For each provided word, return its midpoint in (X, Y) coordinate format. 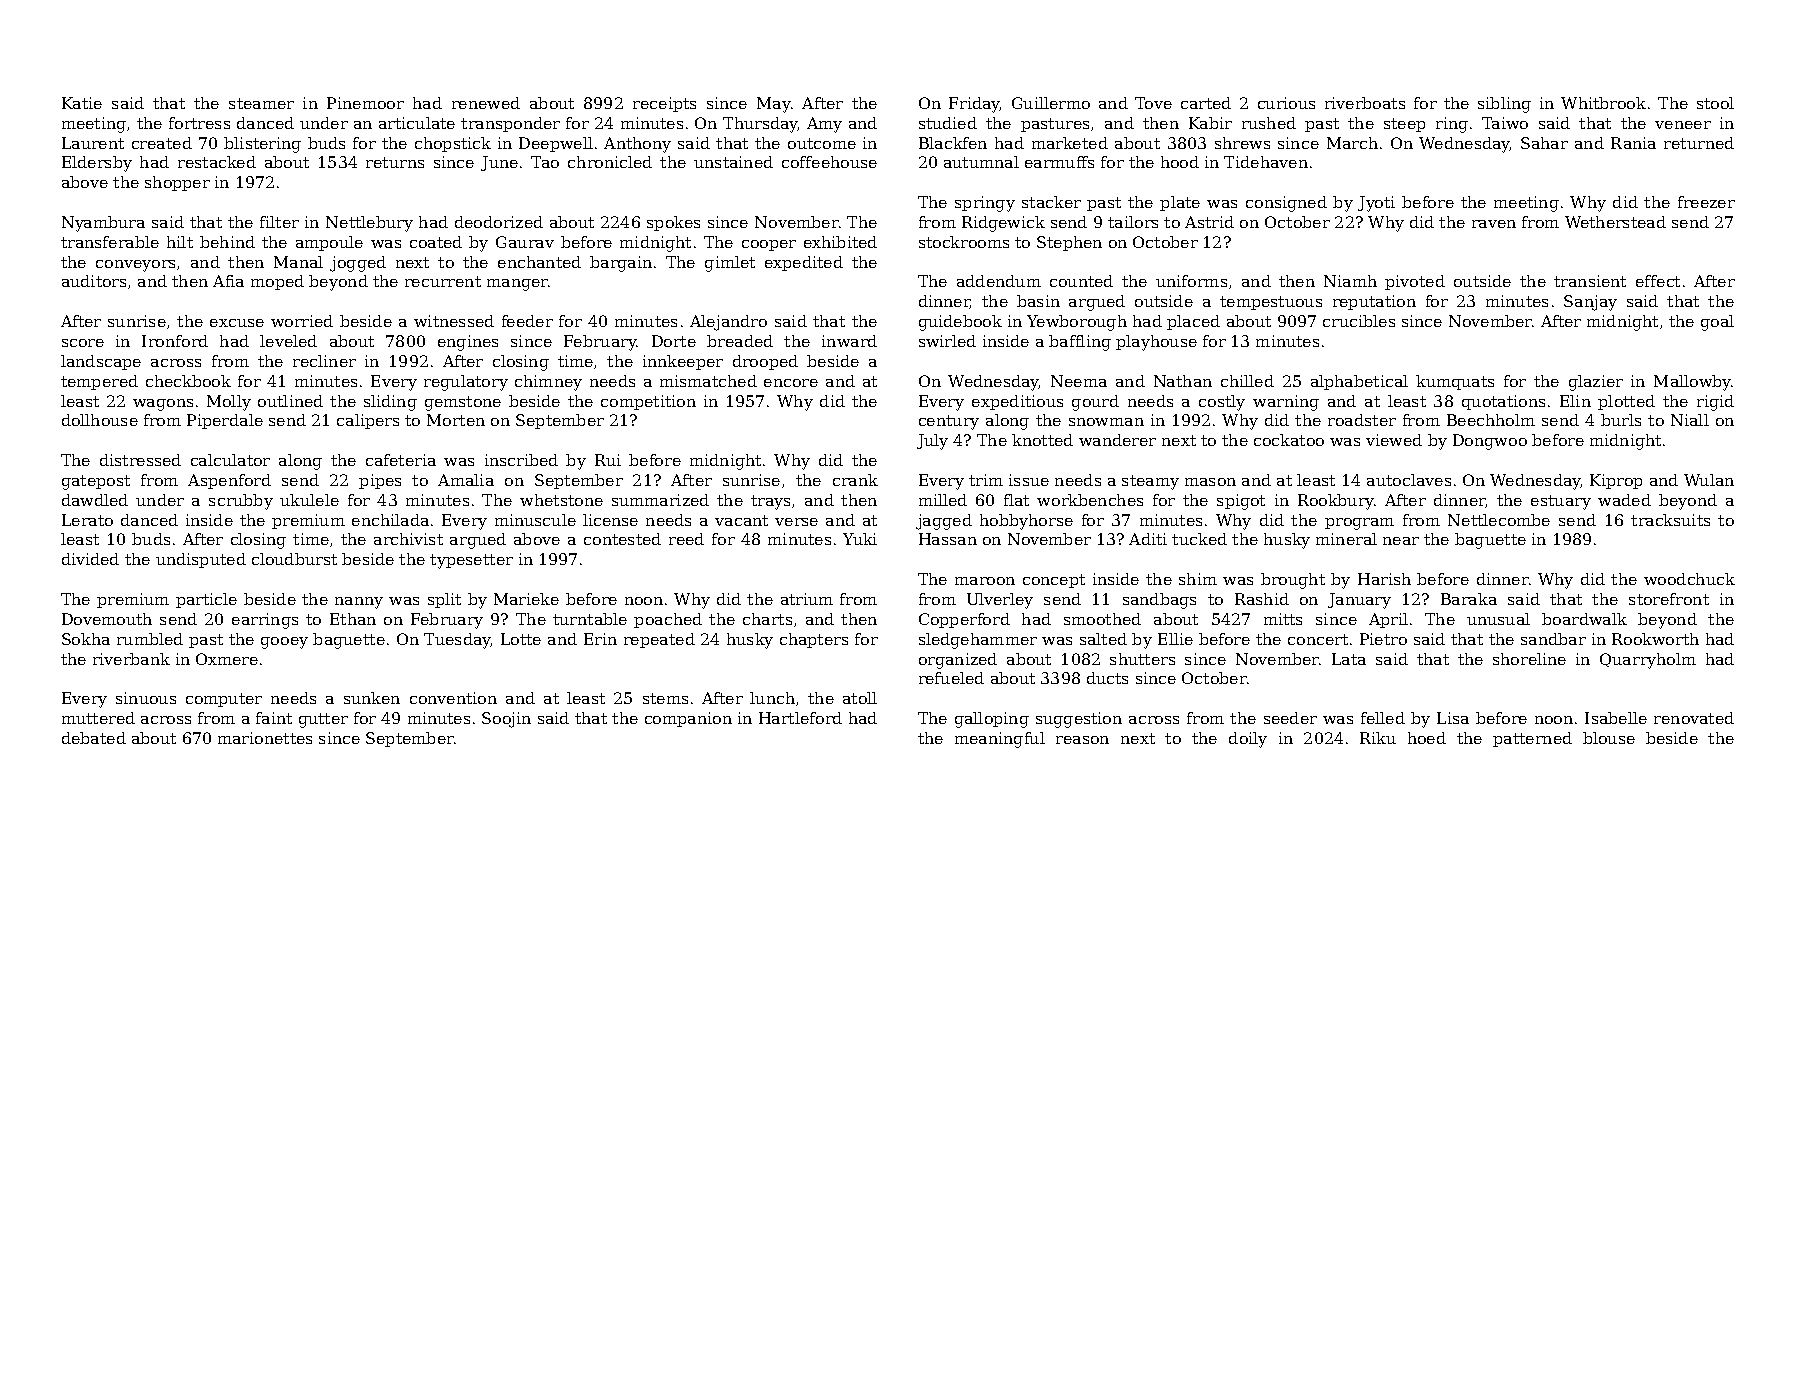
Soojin (506, 720)
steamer (261, 103)
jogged (358, 264)
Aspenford (229, 481)
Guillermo (1051, 103)
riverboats (1365, 103)
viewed (1394, 440)
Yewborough (1077, 323)
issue (1029, 480)
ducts (1107, 678)
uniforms (1191, 281)
